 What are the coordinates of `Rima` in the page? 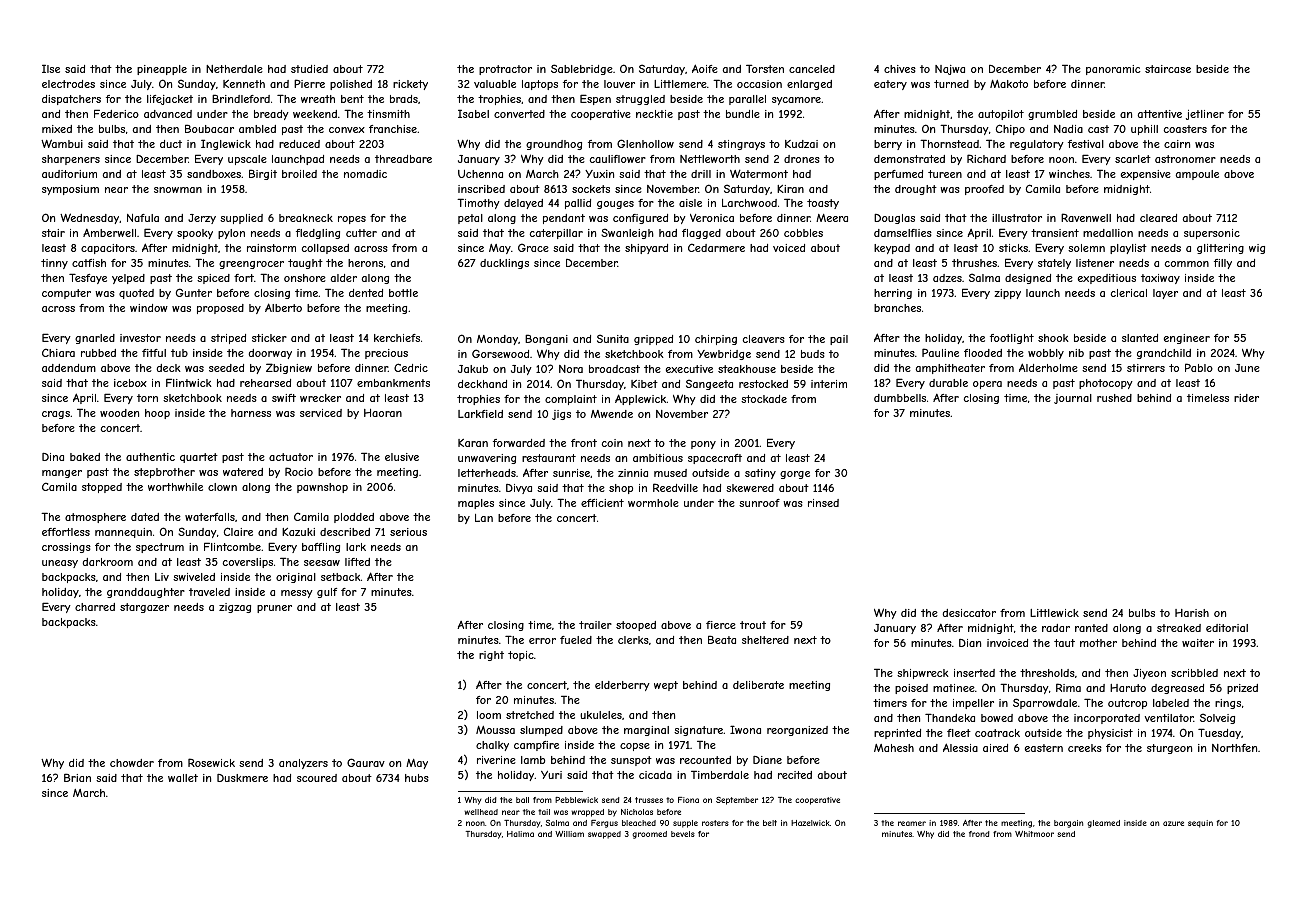 It's located at (1068, 687).
